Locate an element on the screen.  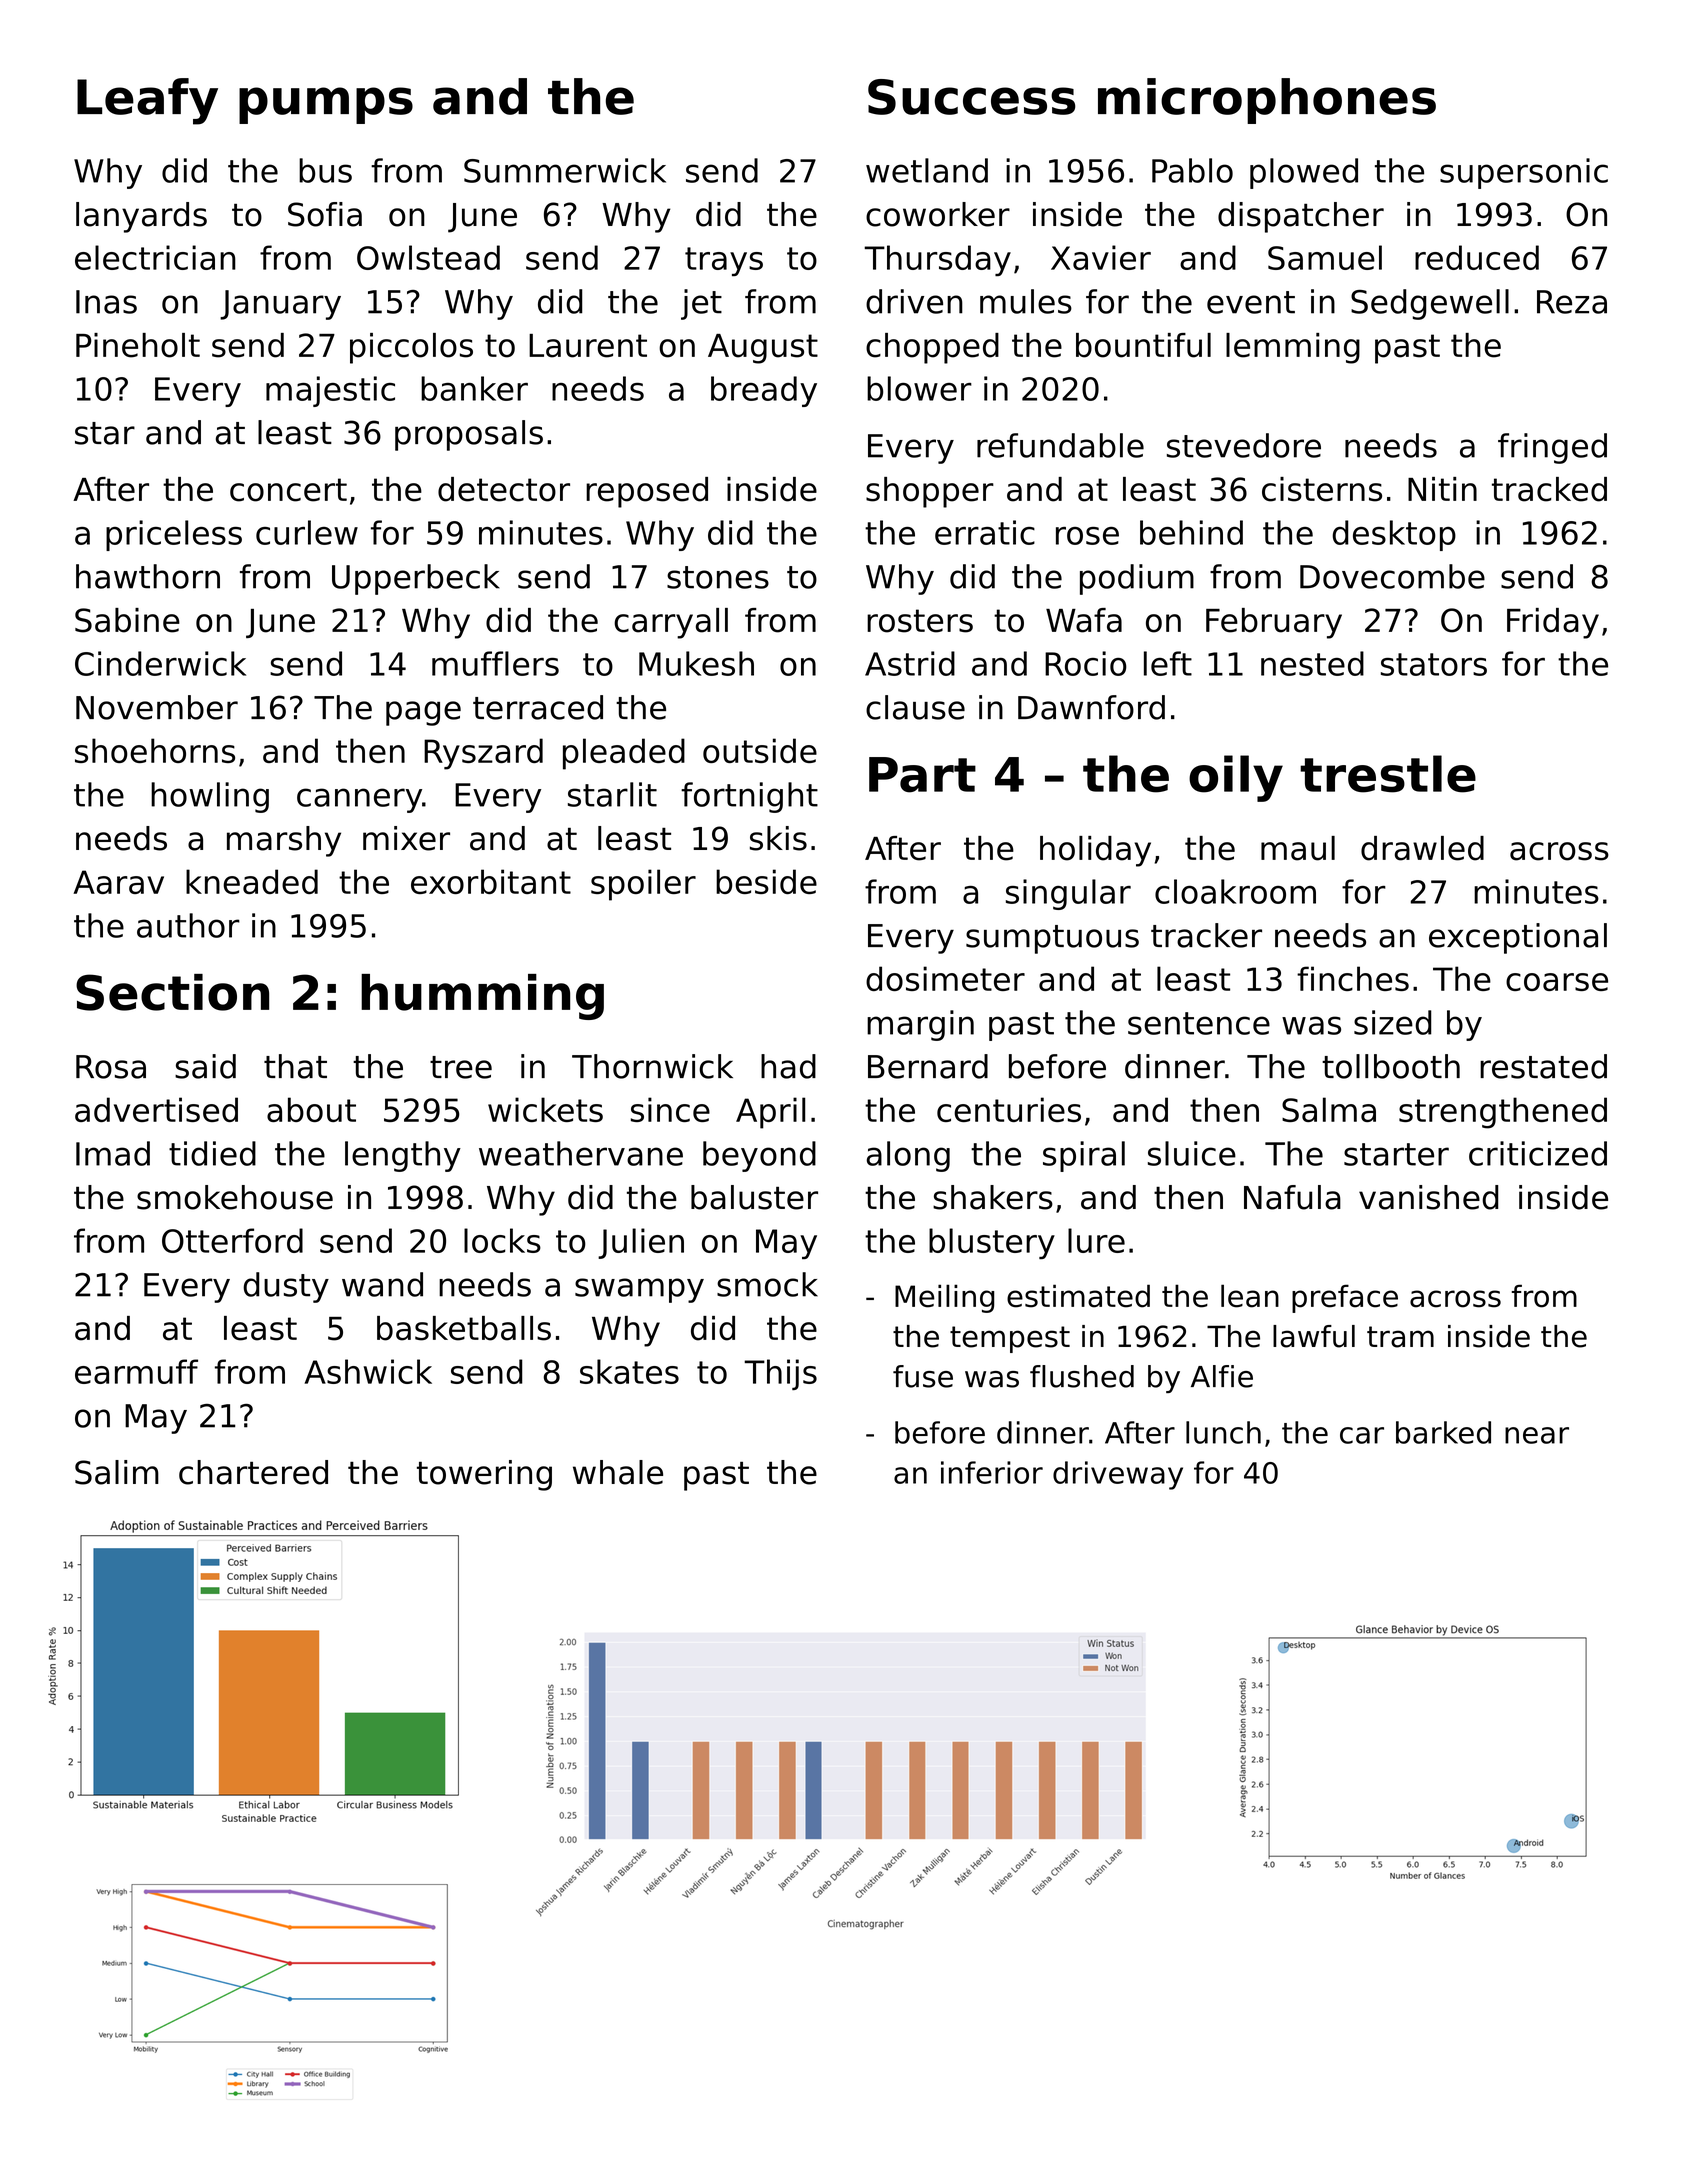
whale is located at coordinates (618, 1472).
